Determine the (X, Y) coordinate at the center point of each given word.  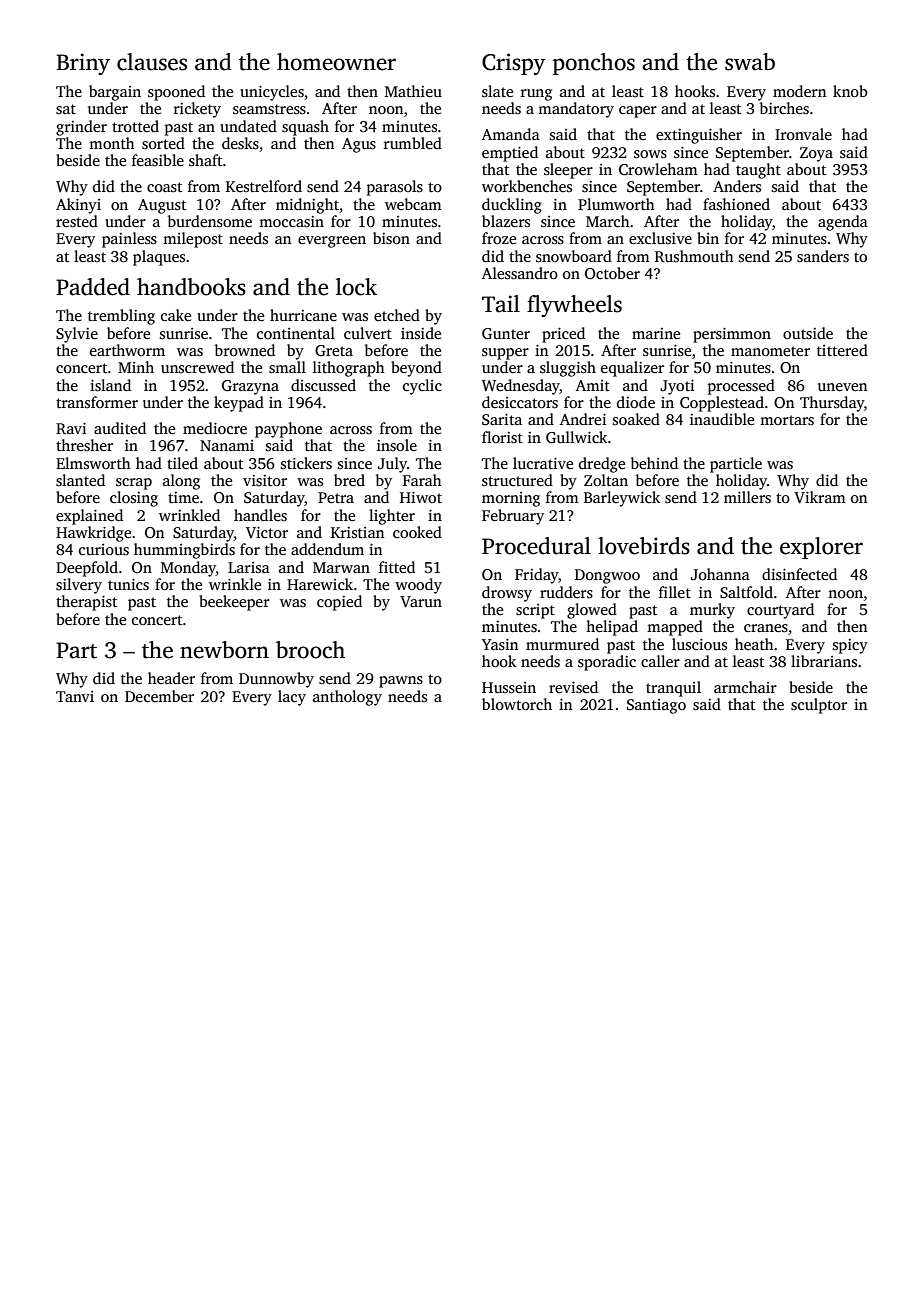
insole (397, 445)
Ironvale (803, 134)
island (110, 385)
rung (536, 95)
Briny (83, 64)
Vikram (820, 497)
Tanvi (75, 696)
